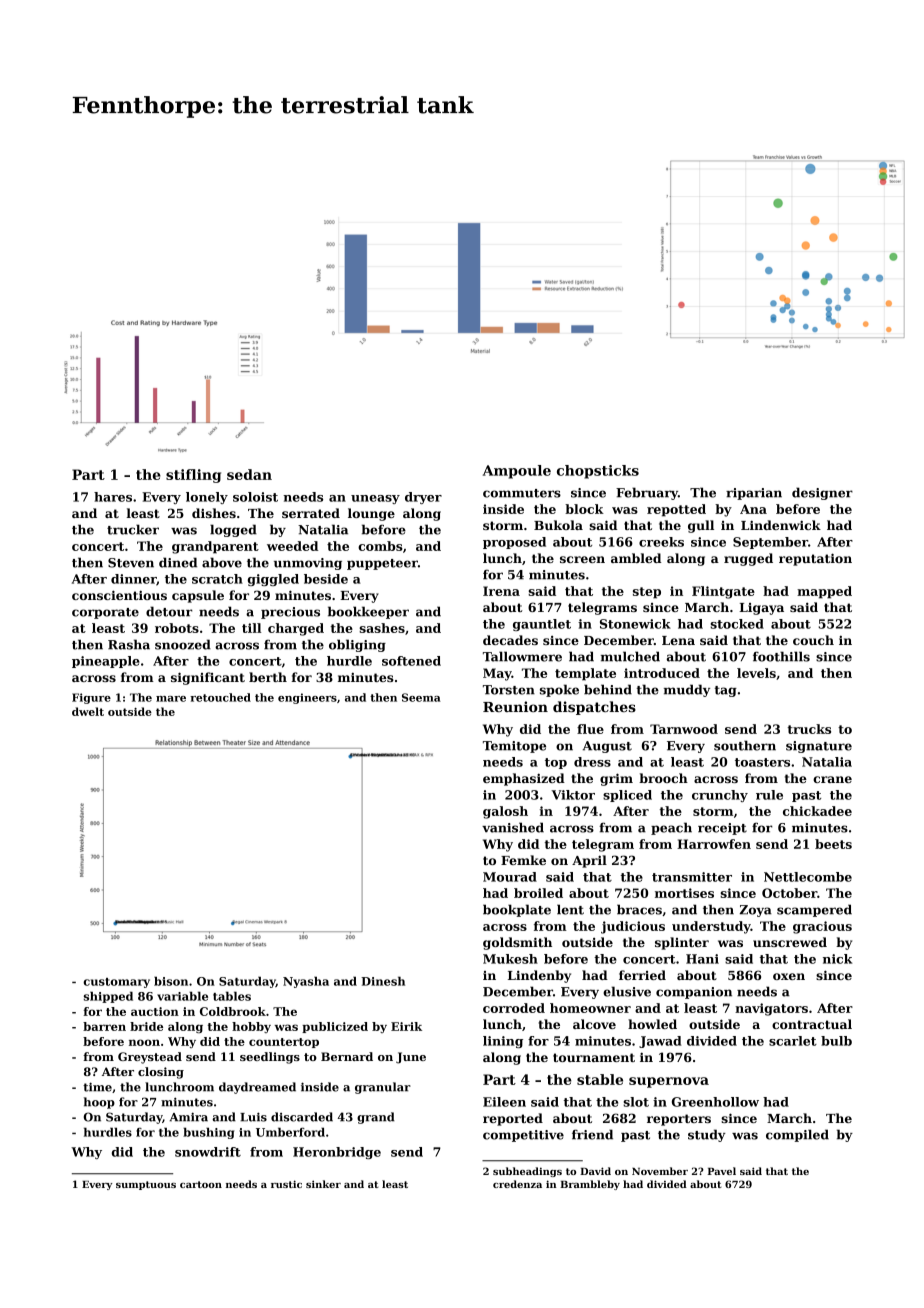 Image resolution: width=924 pixels, height=1308 pixels. Describe the element at coordinates (222, 562) in the screenshot. I see `above` at that location.
